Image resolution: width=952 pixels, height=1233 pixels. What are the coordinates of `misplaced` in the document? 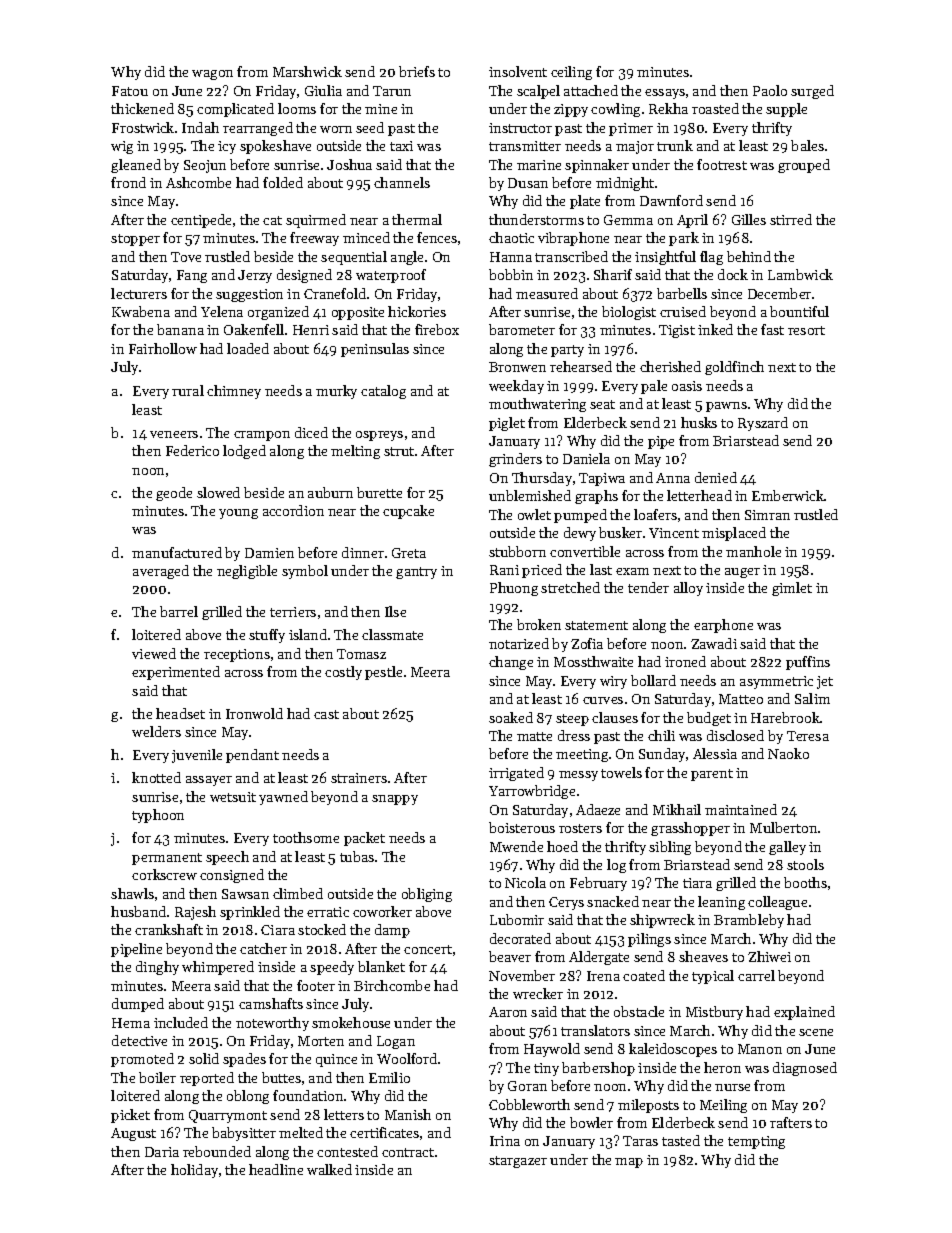 It's located at (734, 534).
